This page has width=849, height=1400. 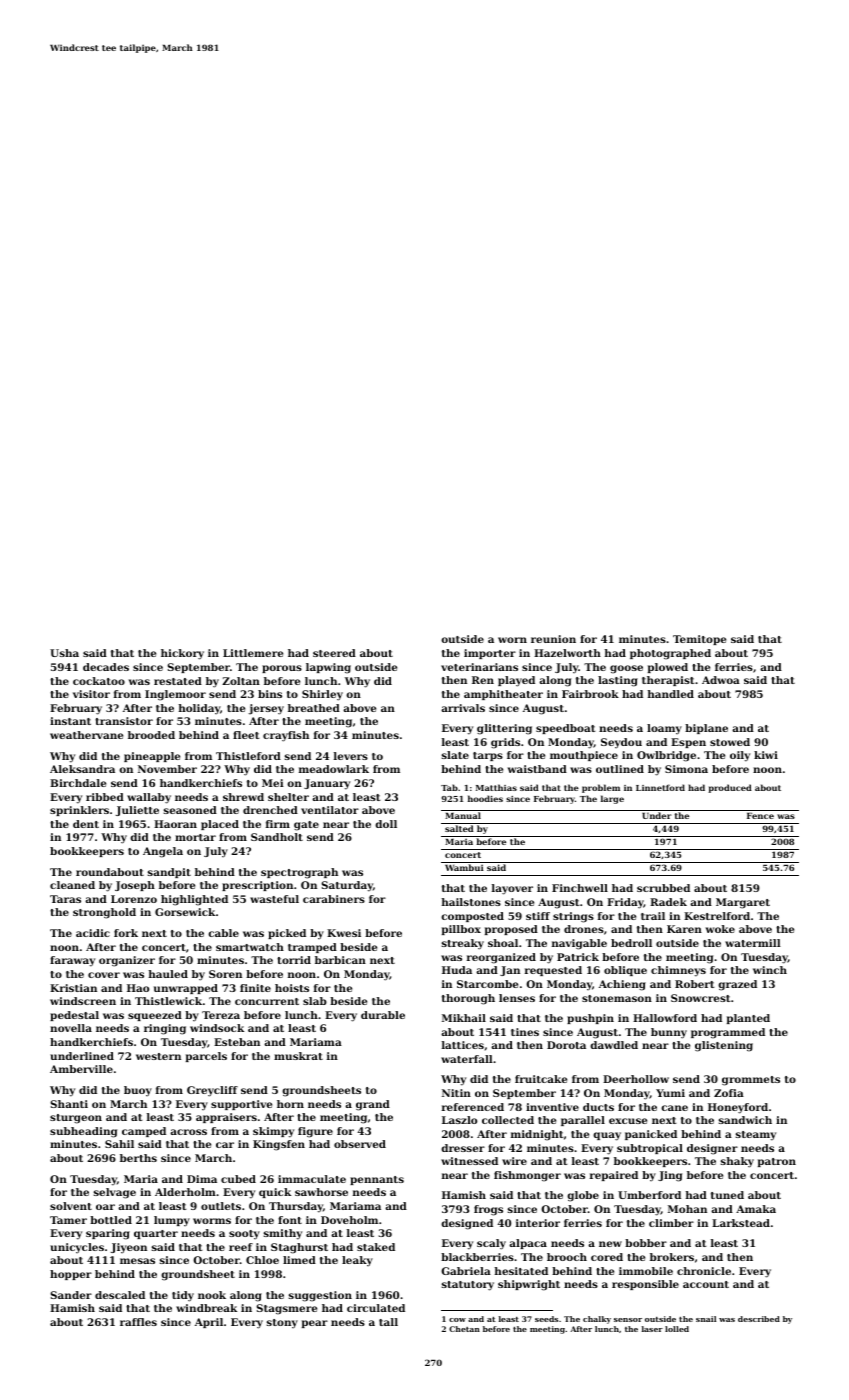 What do you see at coordinates (512, 640) in the page?
I see `worn` at bounding box center [512, 640].
